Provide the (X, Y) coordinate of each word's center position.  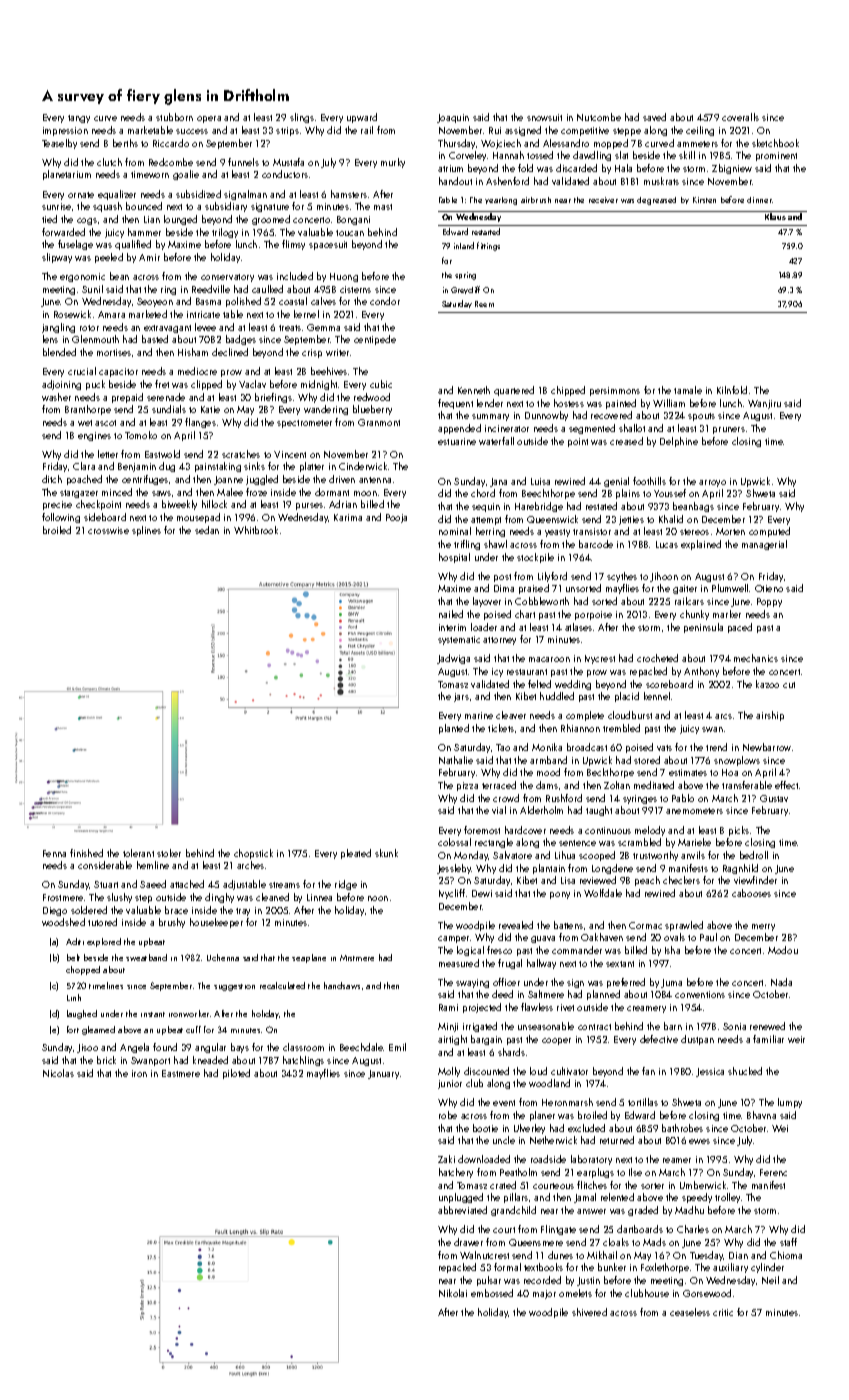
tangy (79, 119)
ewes (699, 1141)
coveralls (740, 117)
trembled (621, 728)
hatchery (456, 1173)
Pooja (396, 518)
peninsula (703, 628)
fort (73, 1029)
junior (450, 1084)
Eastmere (181, 1073)
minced (117, 492)
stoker (169, 853)
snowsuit (544, 117)
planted (454, 729)
